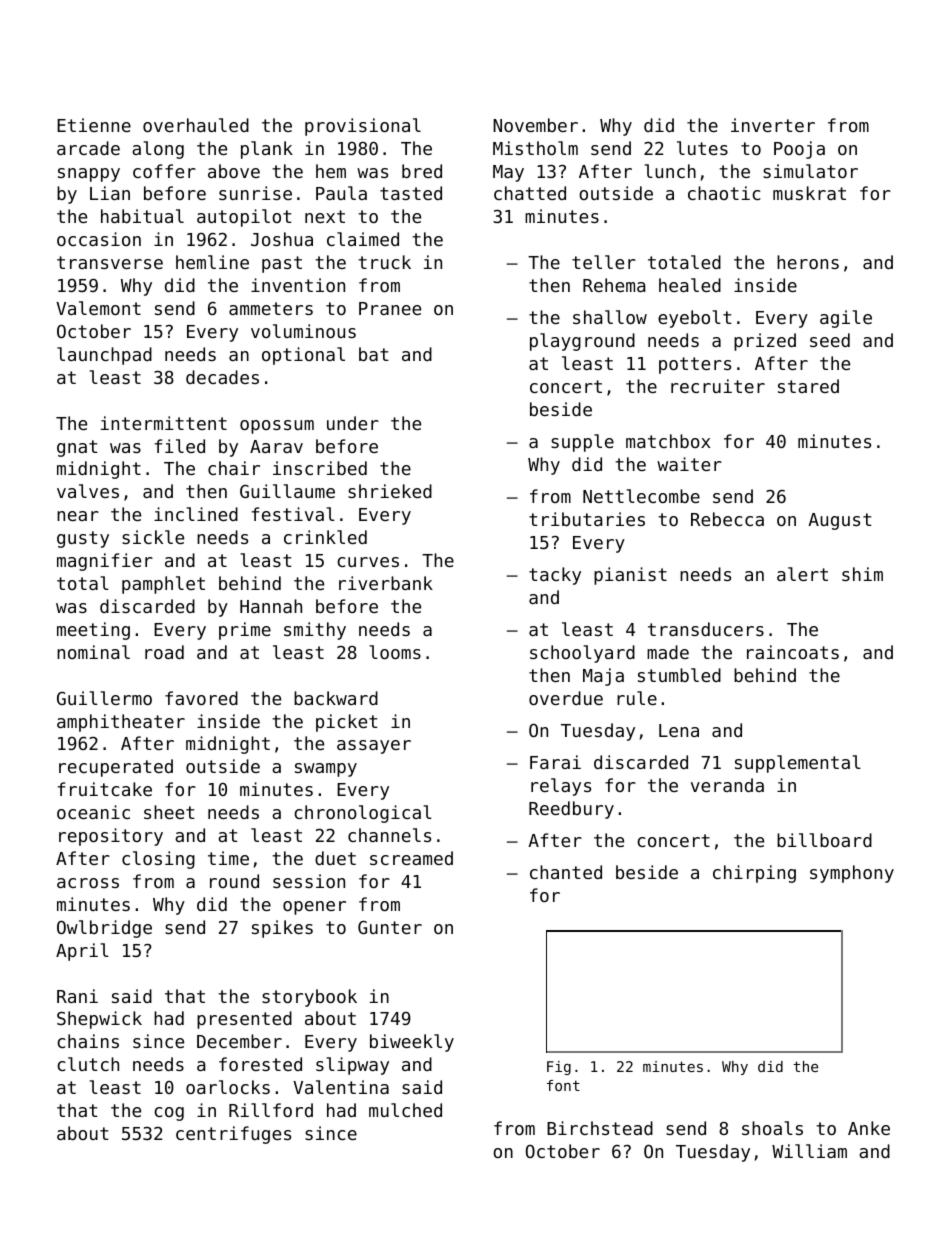 This image has height=1233, width=952. What do you see at coordinates (390, 491) in the image?
I see `shrieked` at bounding box center [390, 491].
